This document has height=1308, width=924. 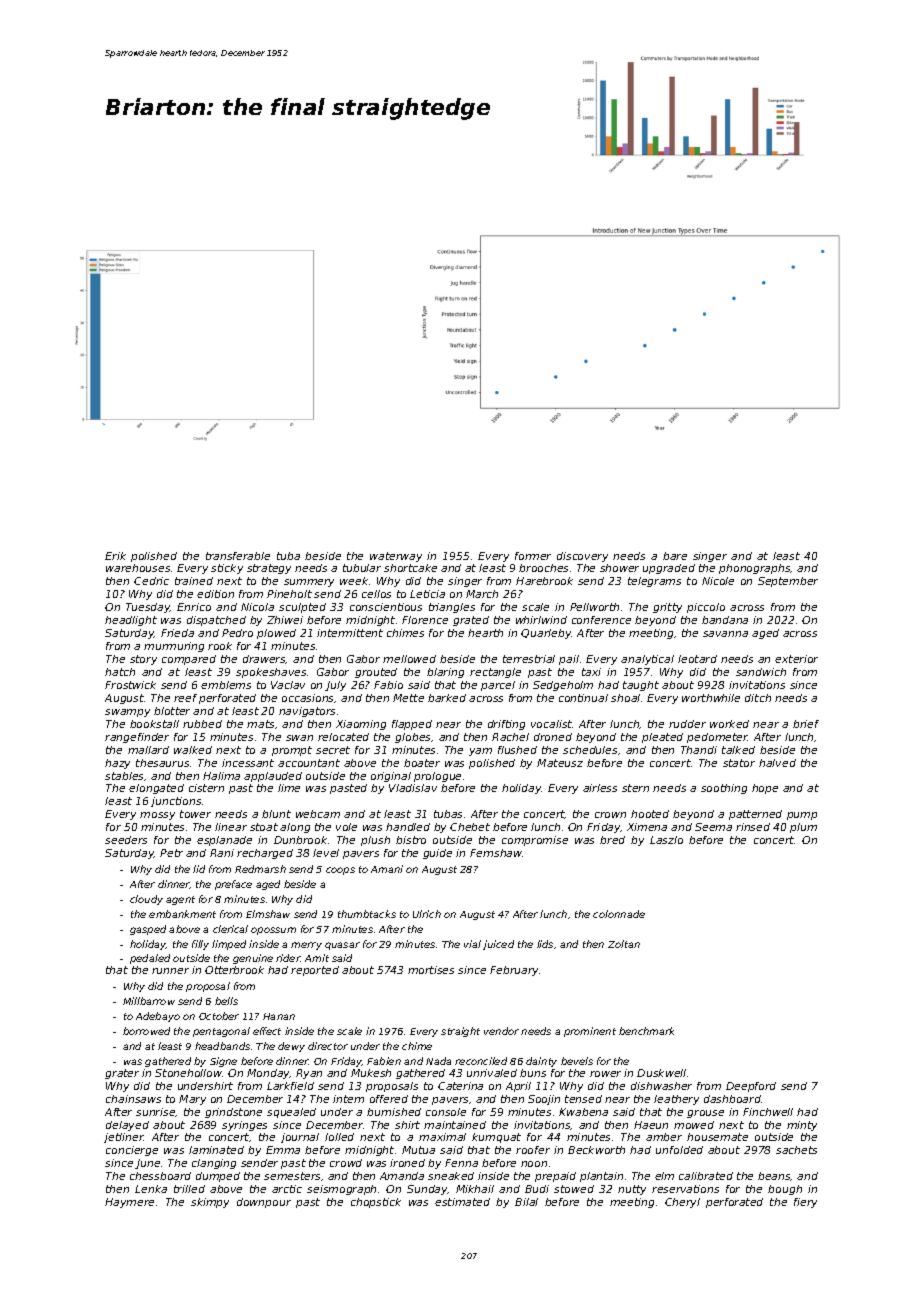 I want to click on skimpy, so click(x=210, y=1203).
